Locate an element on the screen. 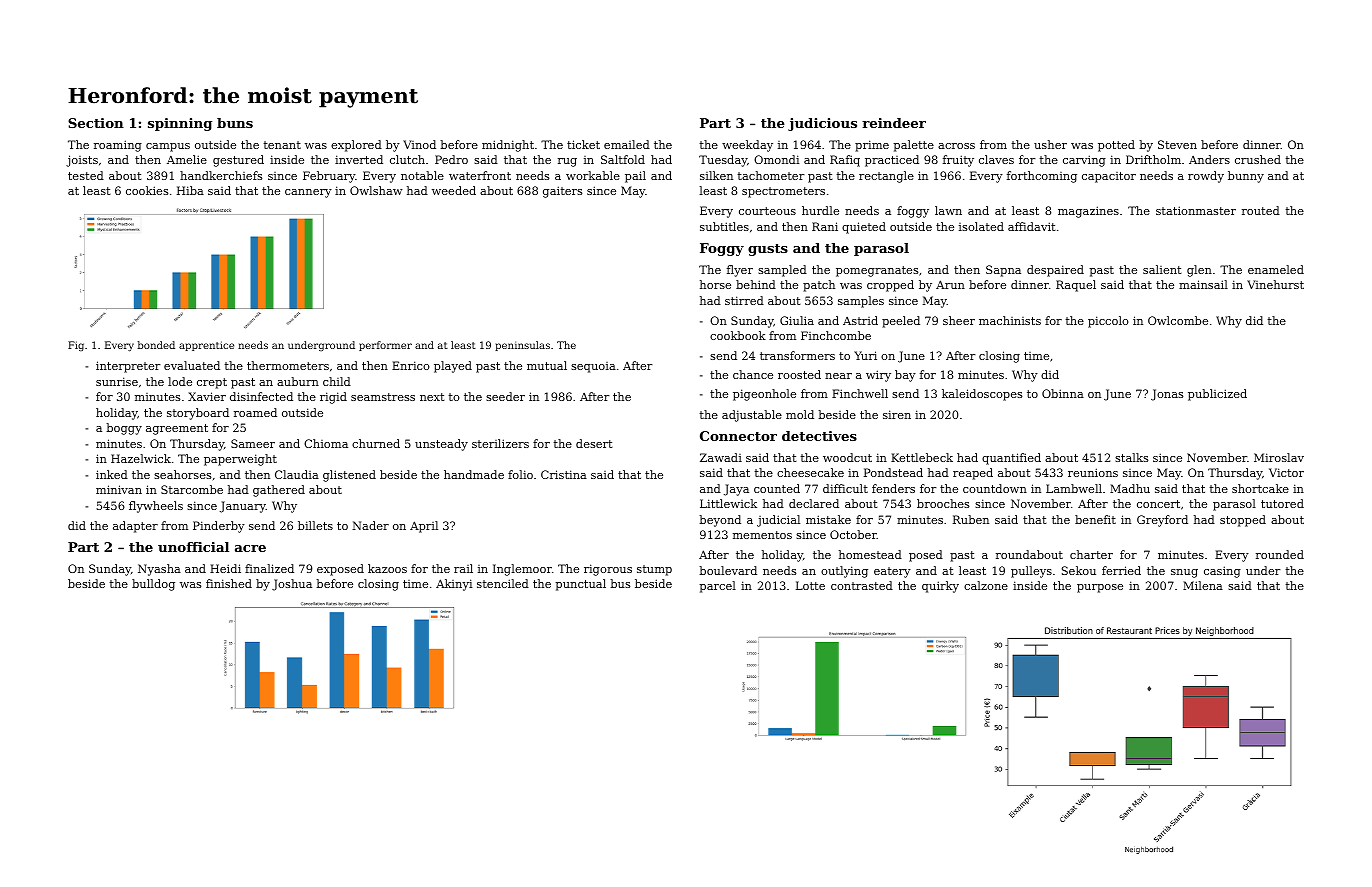 The image size is (1372, 887). spectrometers is located at coordinates (783, 192).
